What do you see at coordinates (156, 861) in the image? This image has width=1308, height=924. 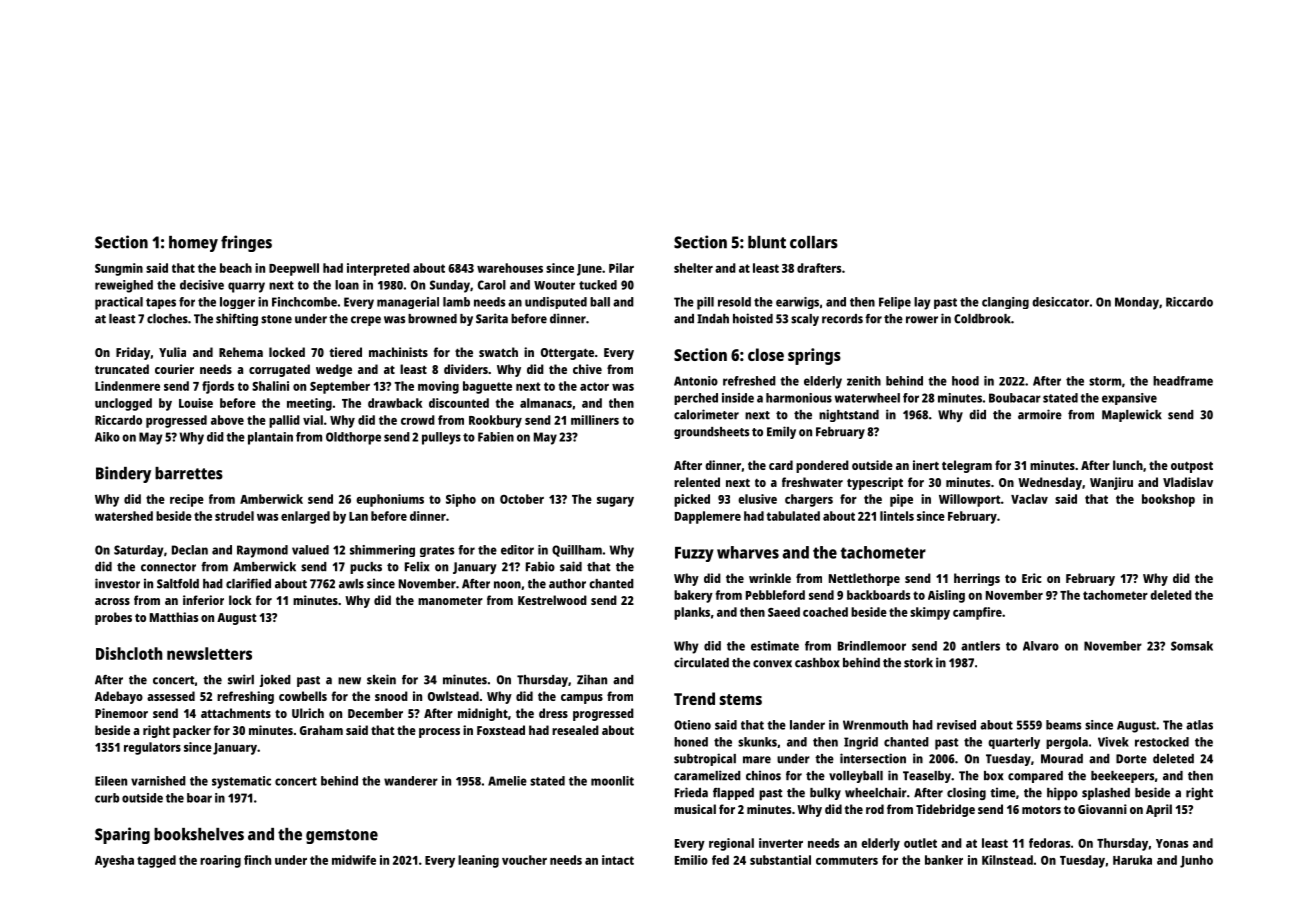 I see `tagged` at bounding box center [156, 861].
